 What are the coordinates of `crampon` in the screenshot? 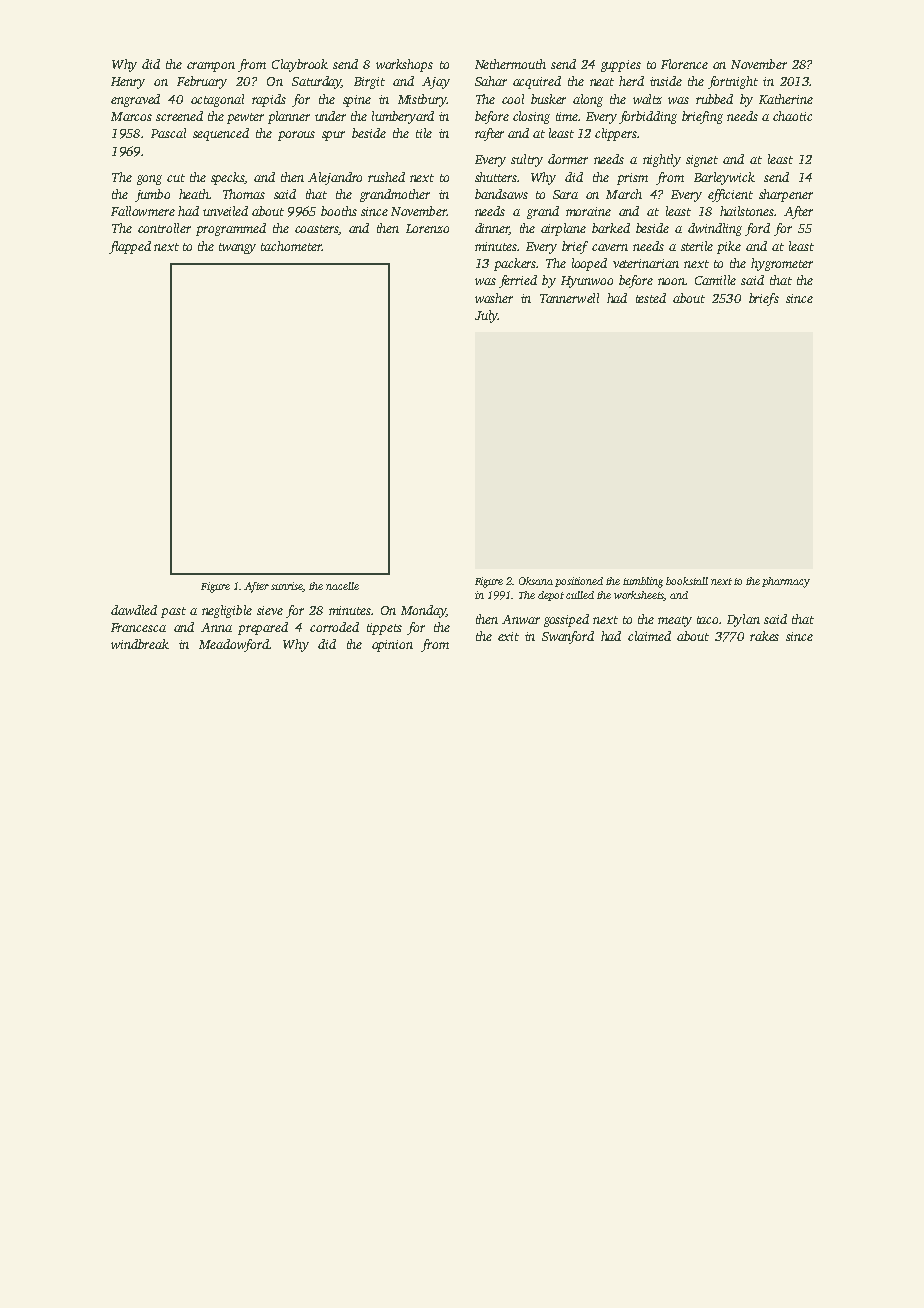 It's located at (211, 67).
